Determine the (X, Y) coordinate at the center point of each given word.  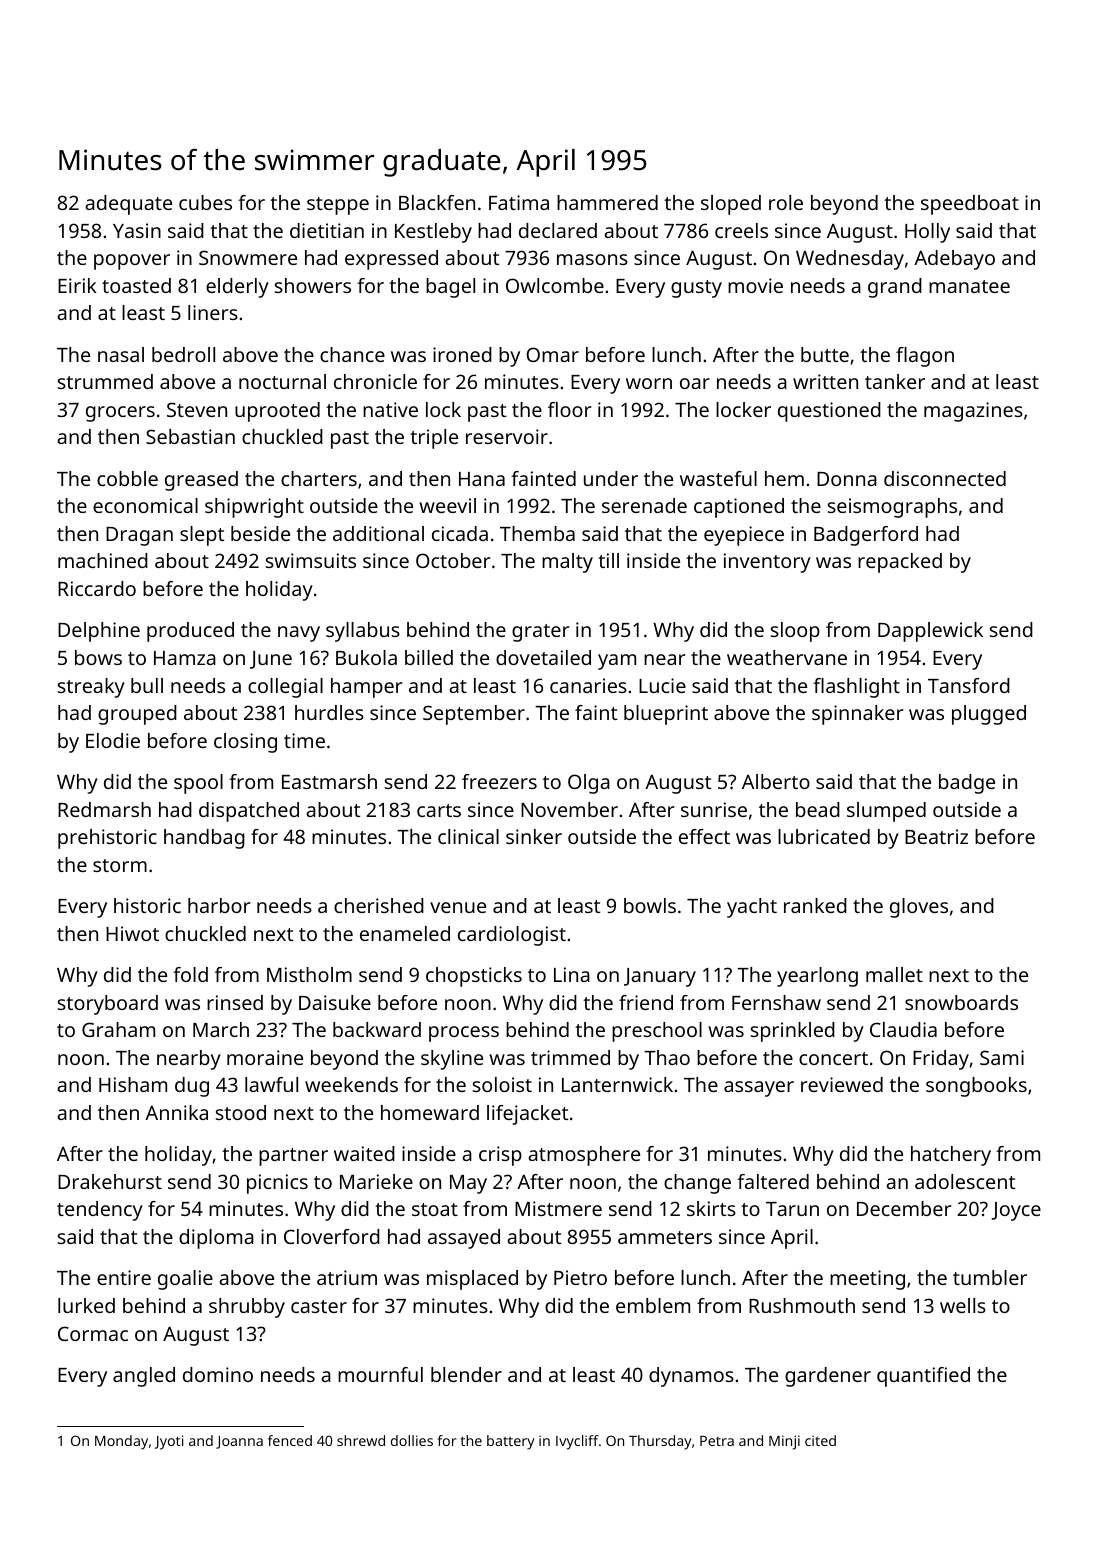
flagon (925, 357)
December (904, 1208)
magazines (973, 412)
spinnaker (858, 715)
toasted (136, 285)
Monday (121, 1442)
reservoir (507, 436)
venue (458, 907)
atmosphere (584, 1156)
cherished (379, 905)
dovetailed (543, 657)
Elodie (113, 740)
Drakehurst (110, 1181)
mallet (894, 974)
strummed (105, 381)
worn (649, 383)
